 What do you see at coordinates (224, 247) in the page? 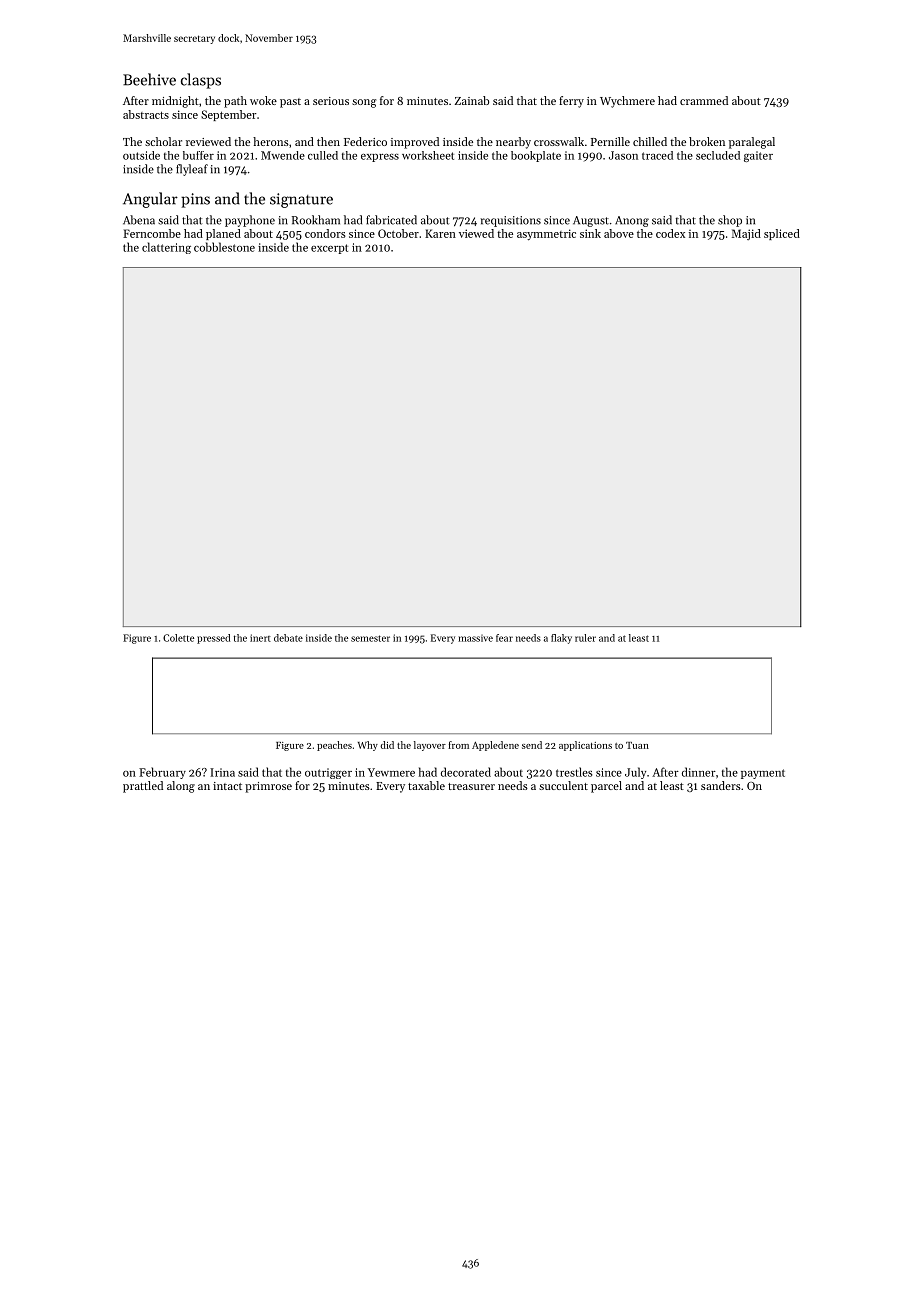
I see `cobblestone` at bounding box center [224, 247].
